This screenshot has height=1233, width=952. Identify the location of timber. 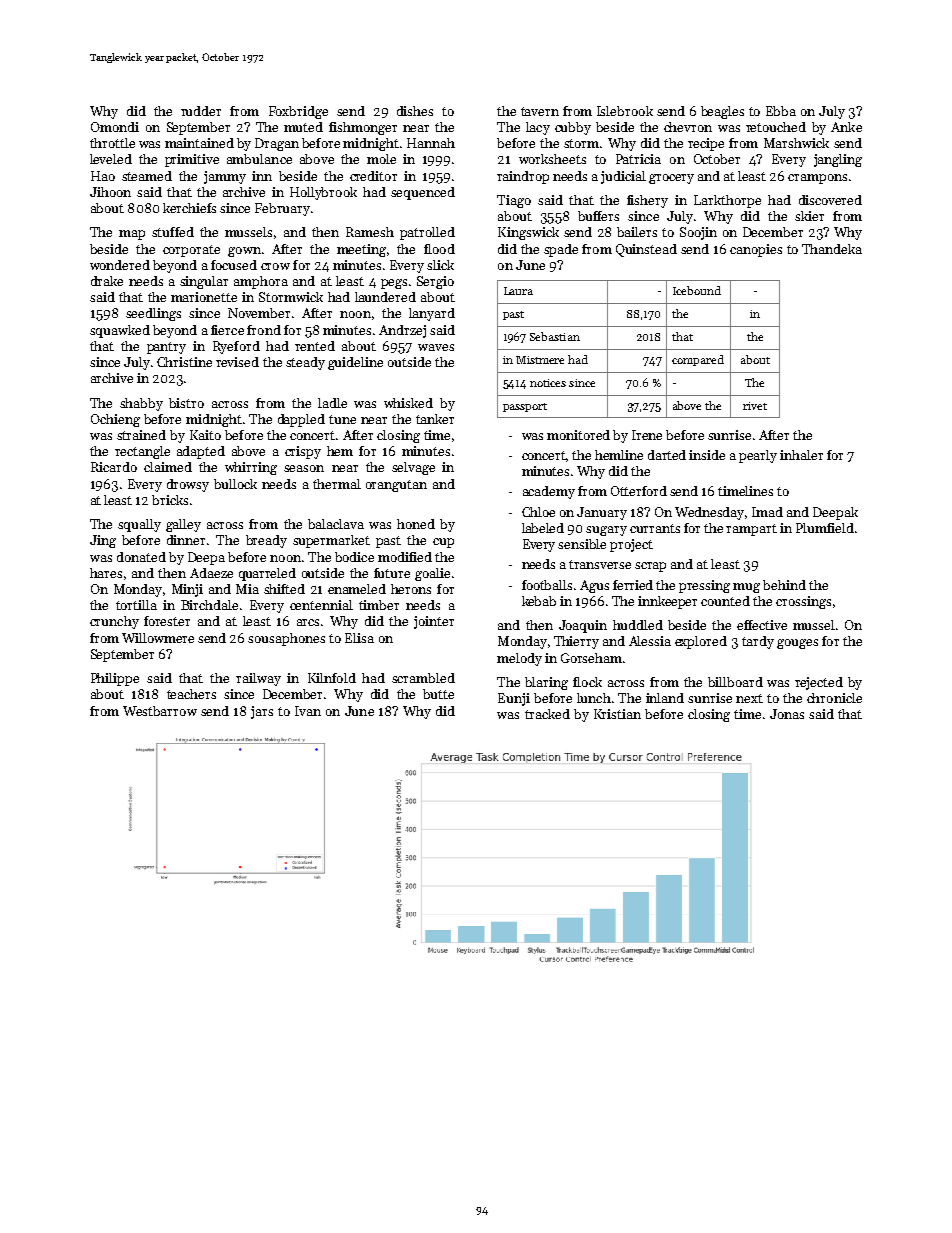
(379, 605).
